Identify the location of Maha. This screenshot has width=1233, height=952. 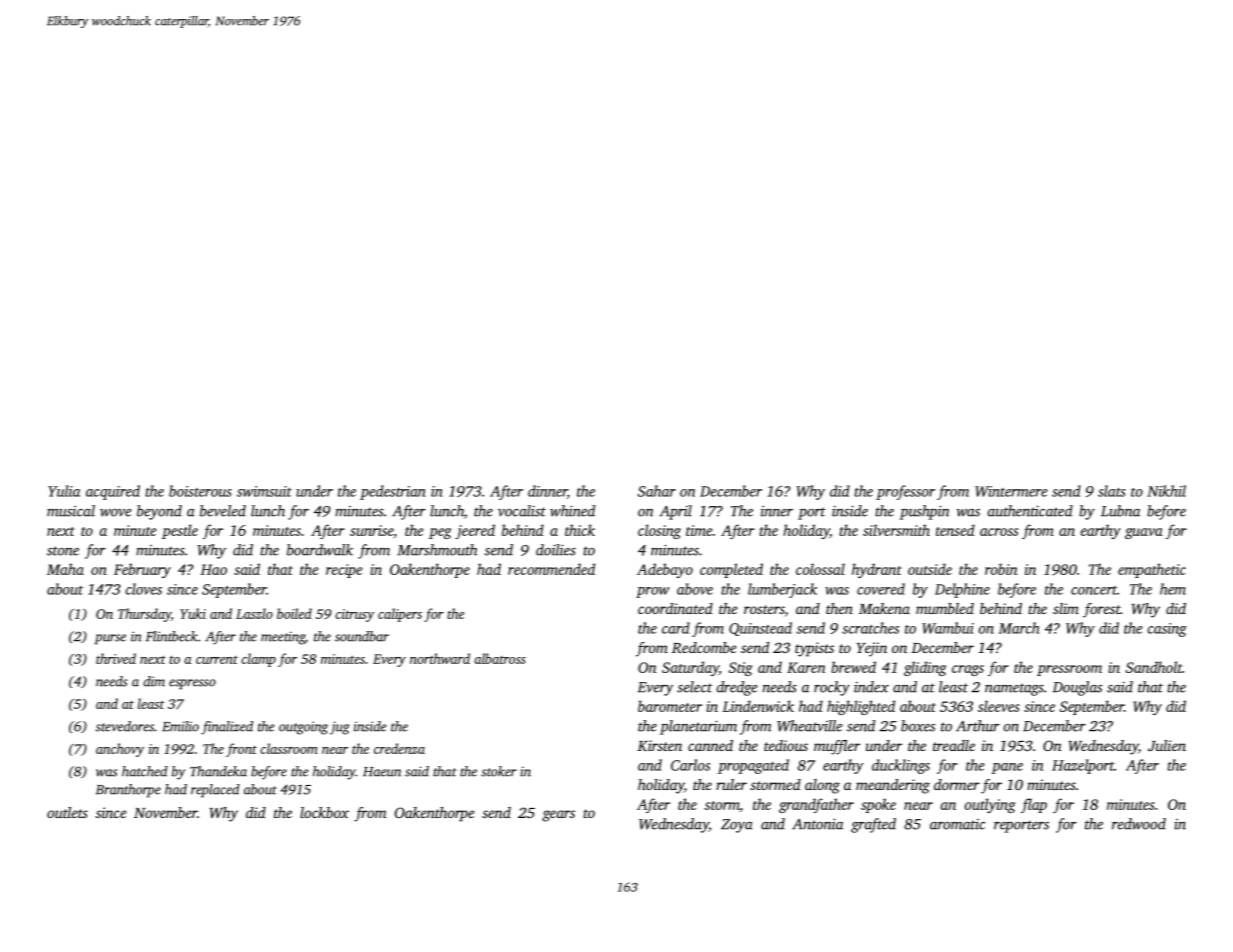
(65, 569).
